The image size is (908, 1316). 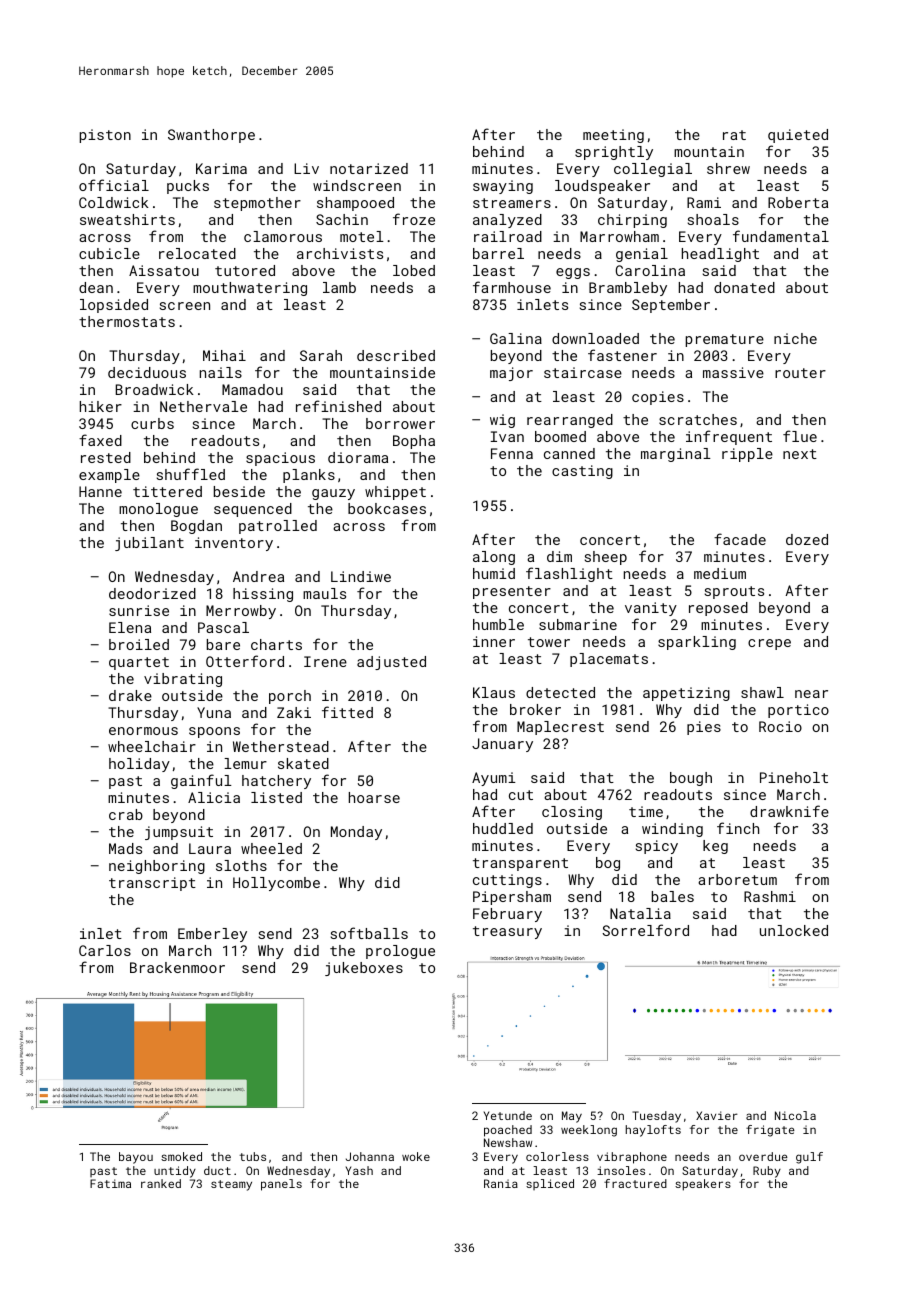 What do you see at coordinates (503, 187) in the screenshot?
I see `swaying` at bounding box center [503, 187].
